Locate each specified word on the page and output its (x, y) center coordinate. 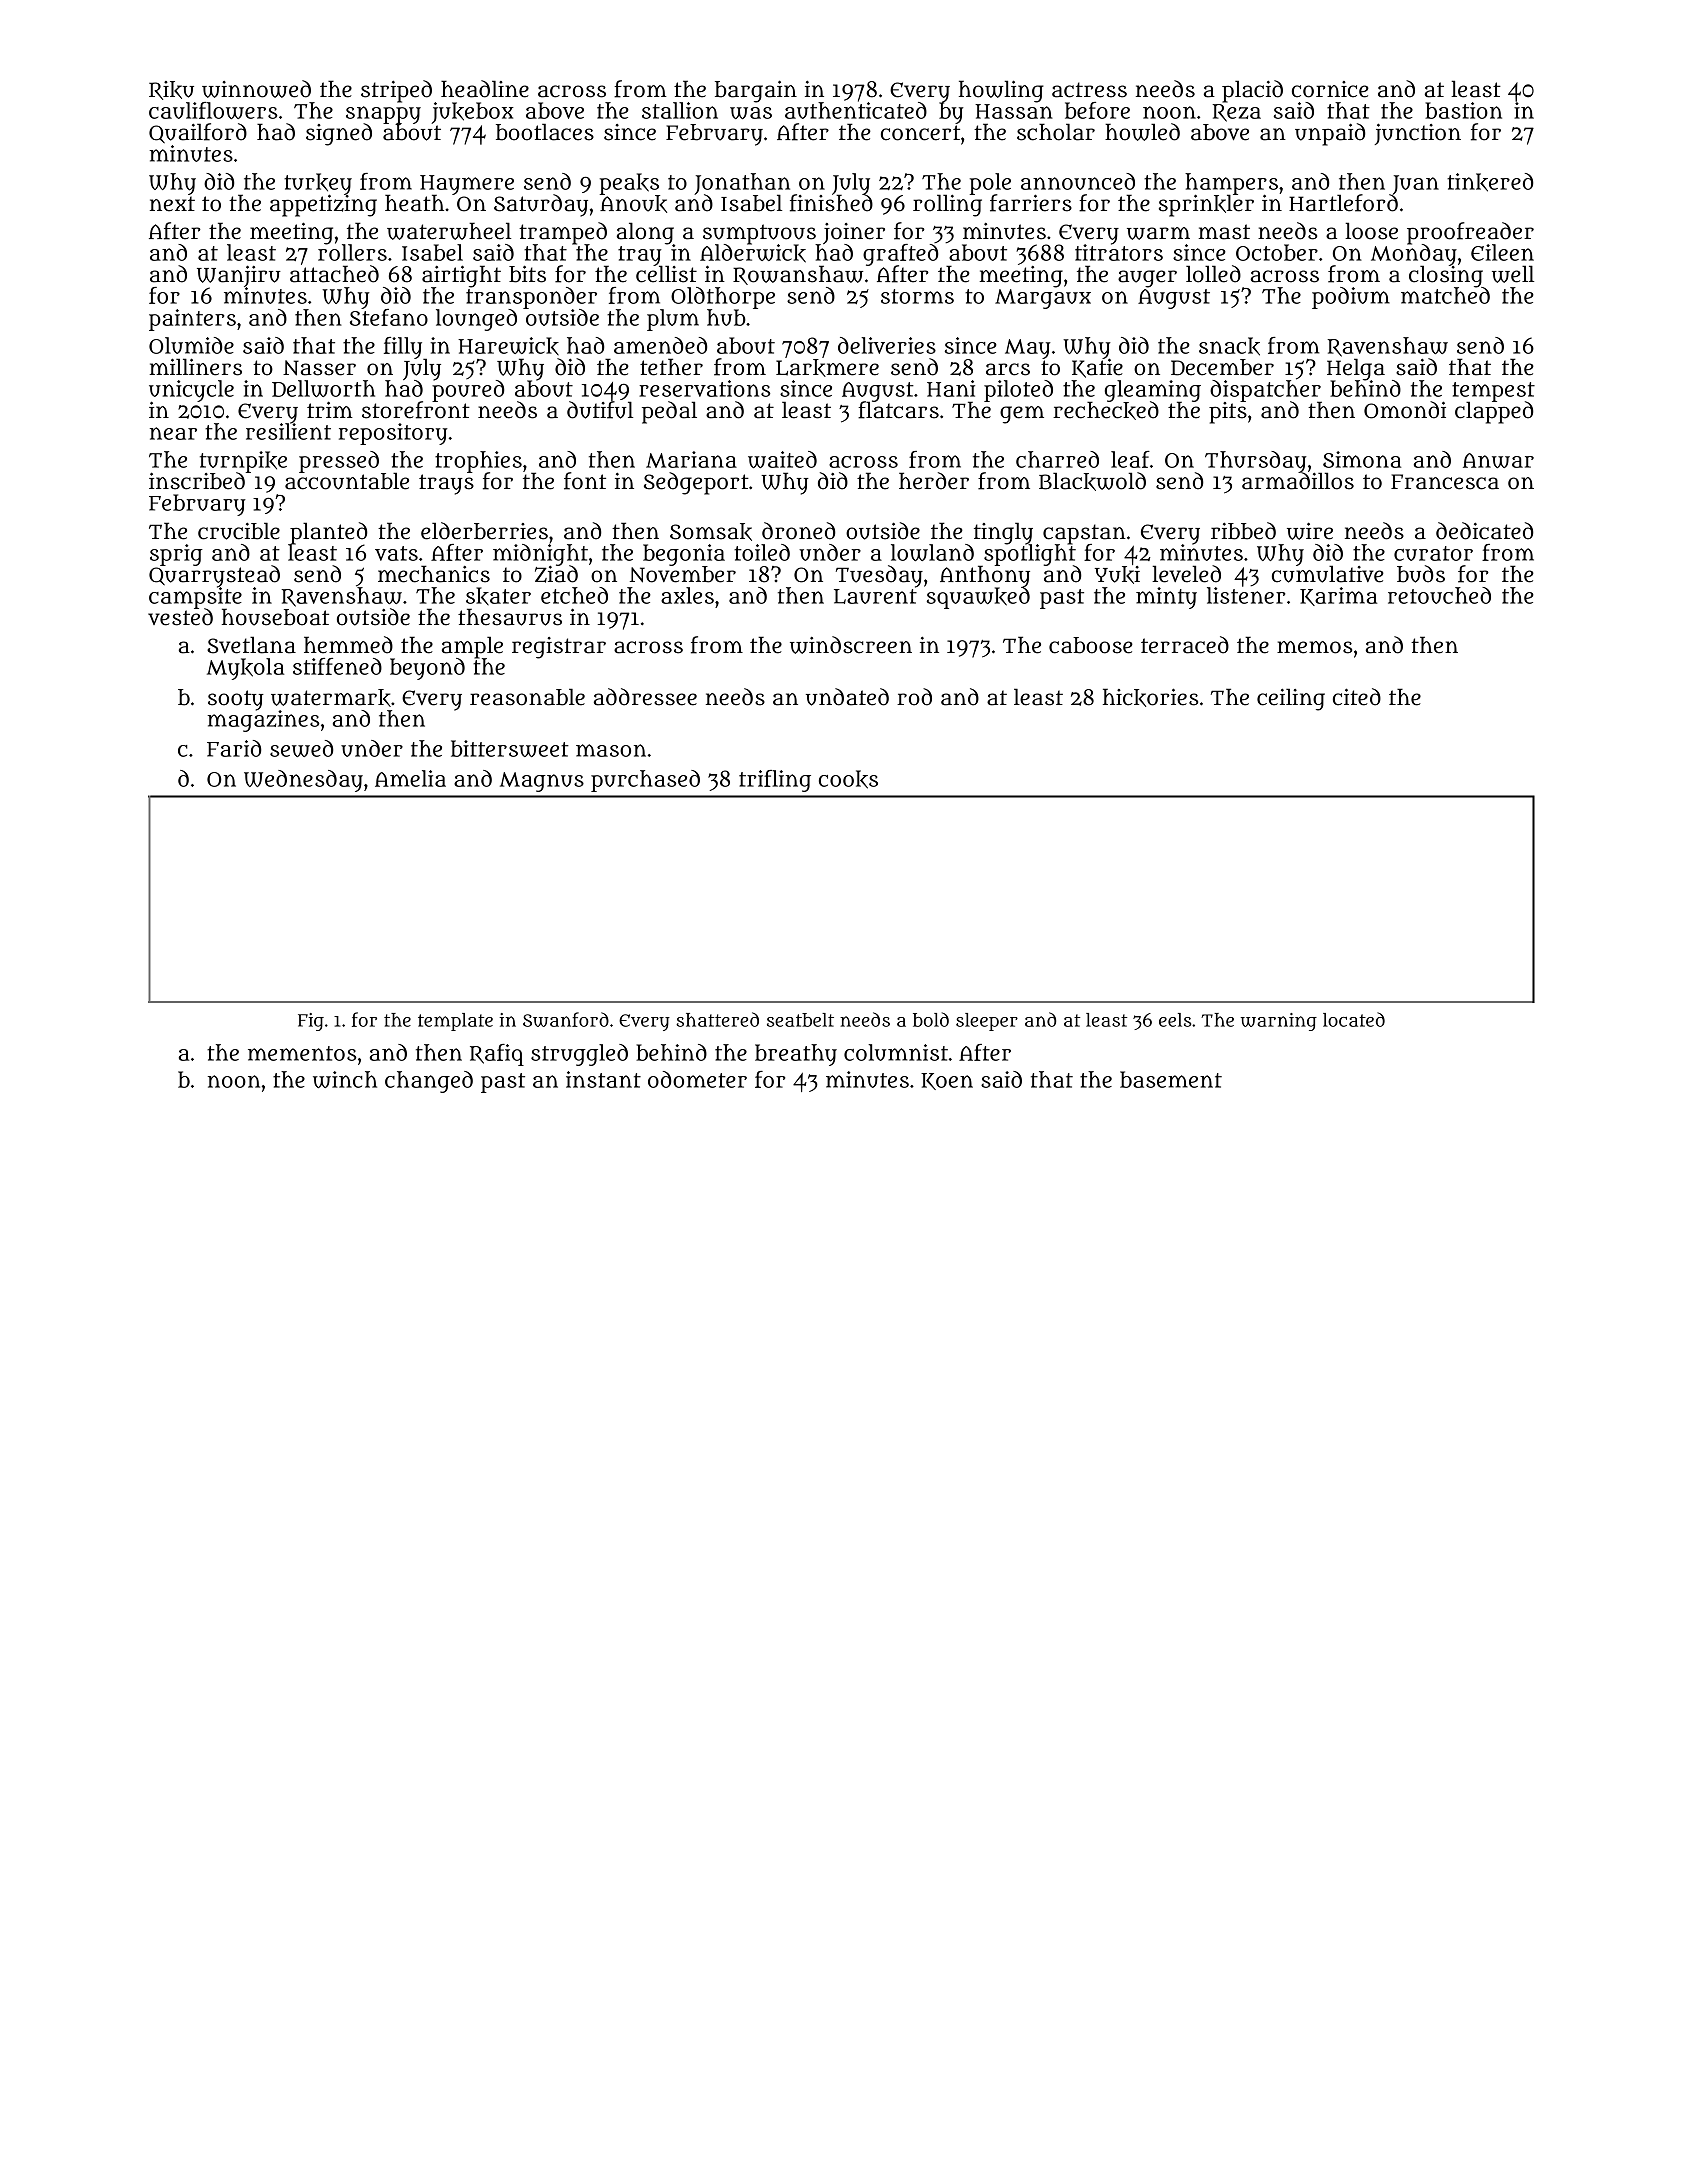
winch (345, 1079)
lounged (476, 320)
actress (1089, 90)
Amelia (410, 778)
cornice (1330, 89)
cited (1357, 697)
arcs (1008, 369)
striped (396, 91)
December (1222, 367)
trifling (775, 781)
